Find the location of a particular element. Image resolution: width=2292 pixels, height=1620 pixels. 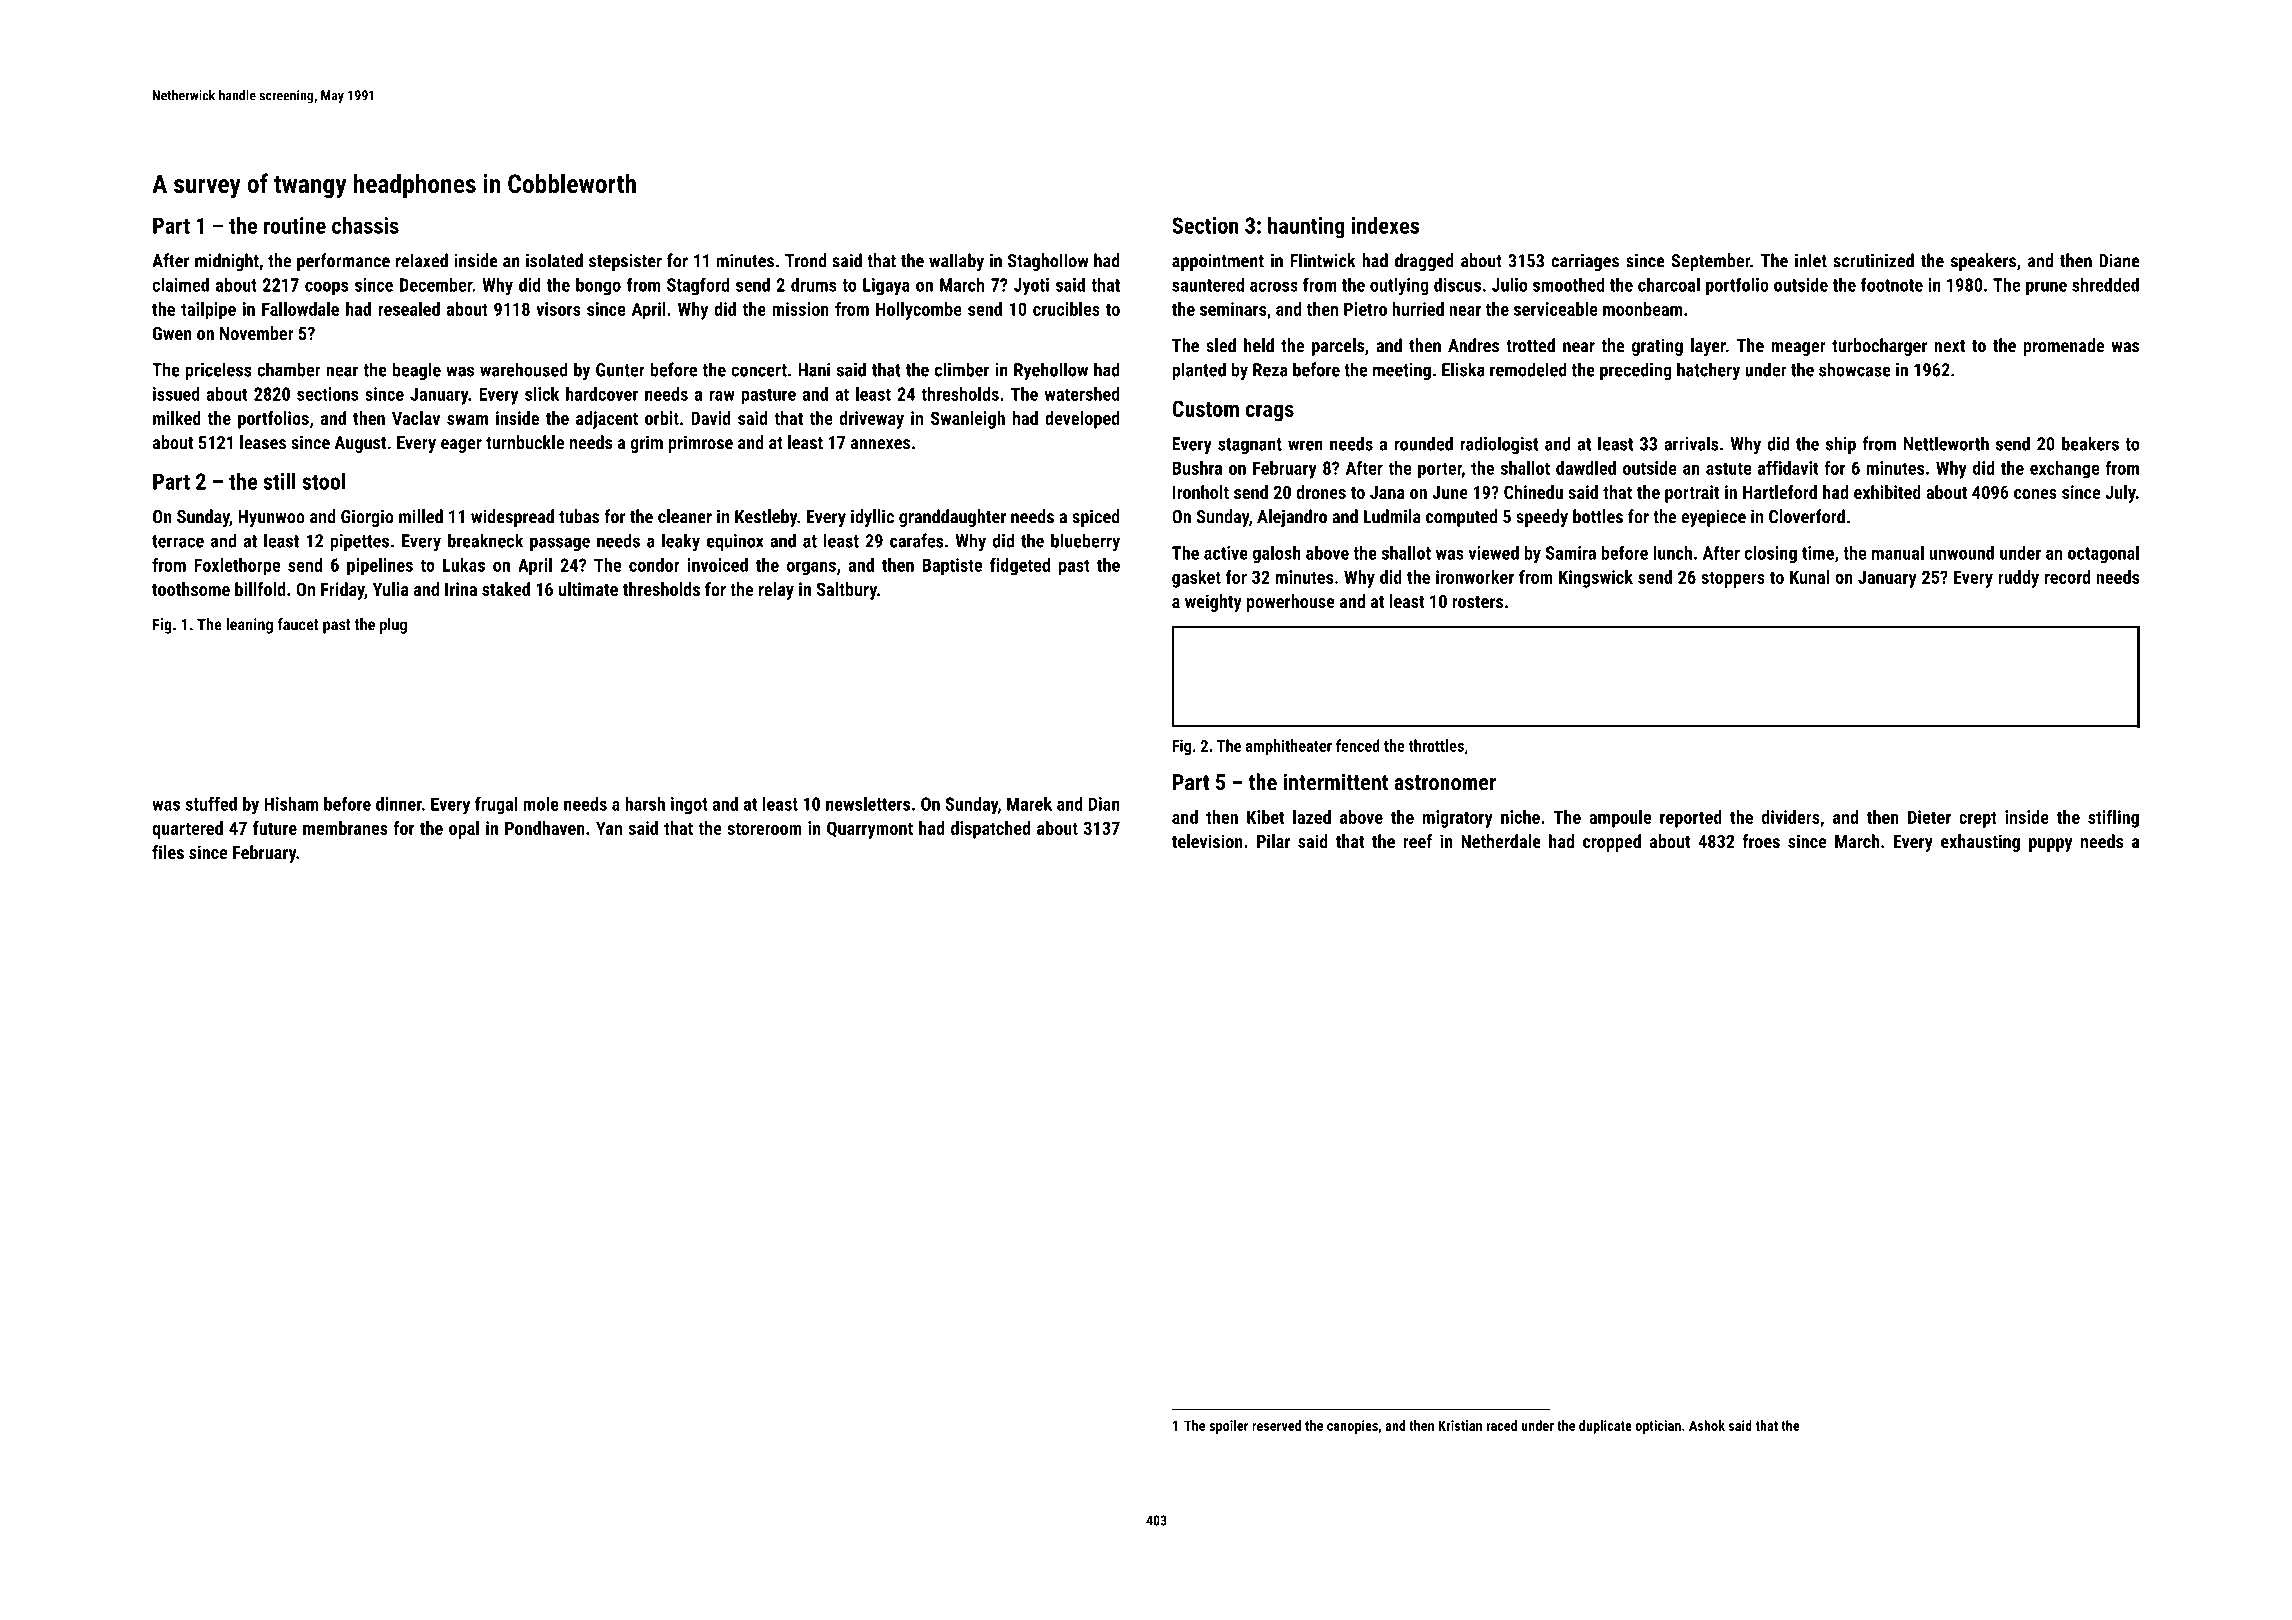

chassis is located at coordinates (365, 225).
